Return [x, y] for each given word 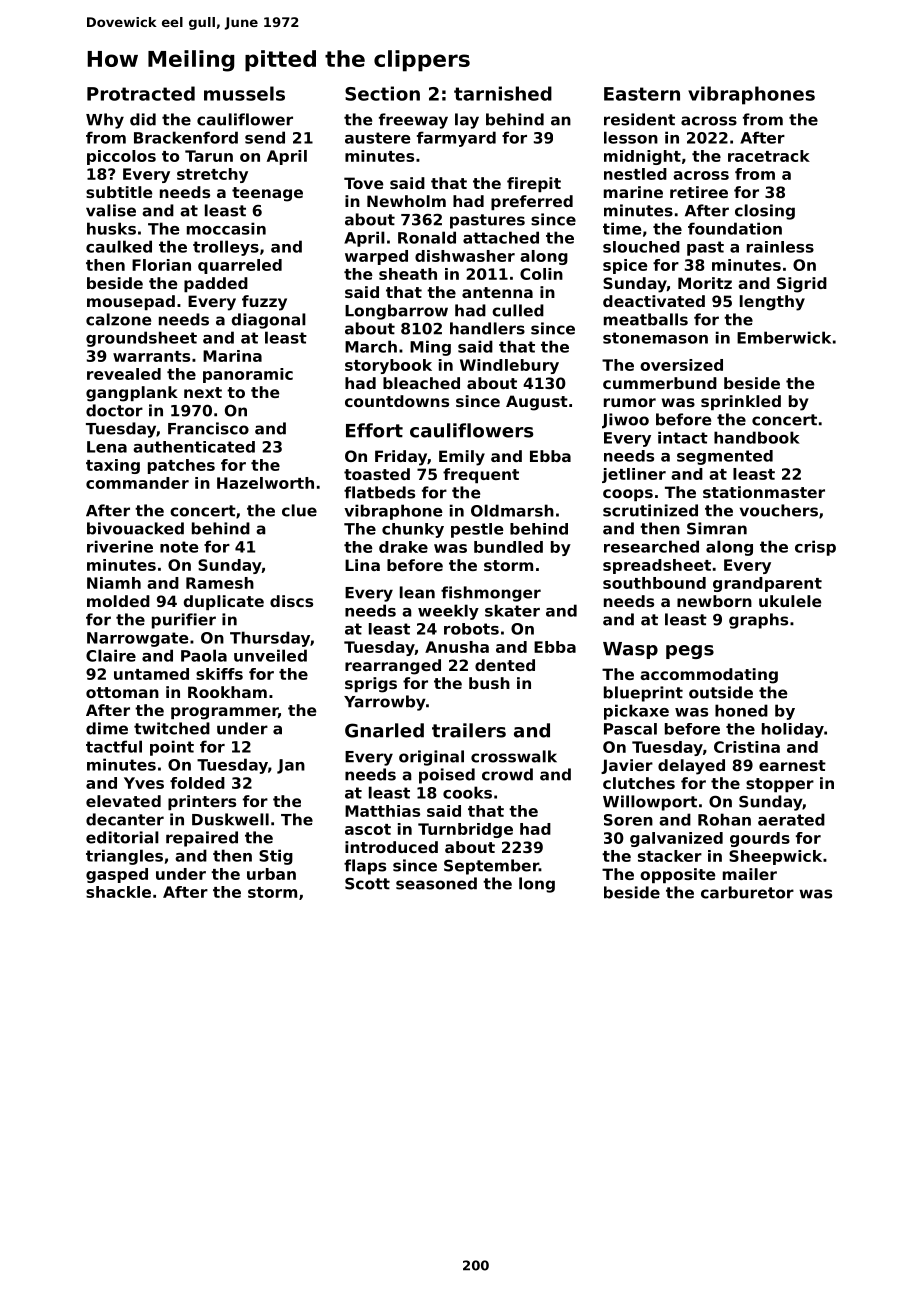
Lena [107, 447]
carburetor [747, 892]
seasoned [436, 883]
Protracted [141, 93]
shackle [118, 892]
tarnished [503, 93]
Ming [430, 348]
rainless [780, 247]
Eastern [642, 94]
